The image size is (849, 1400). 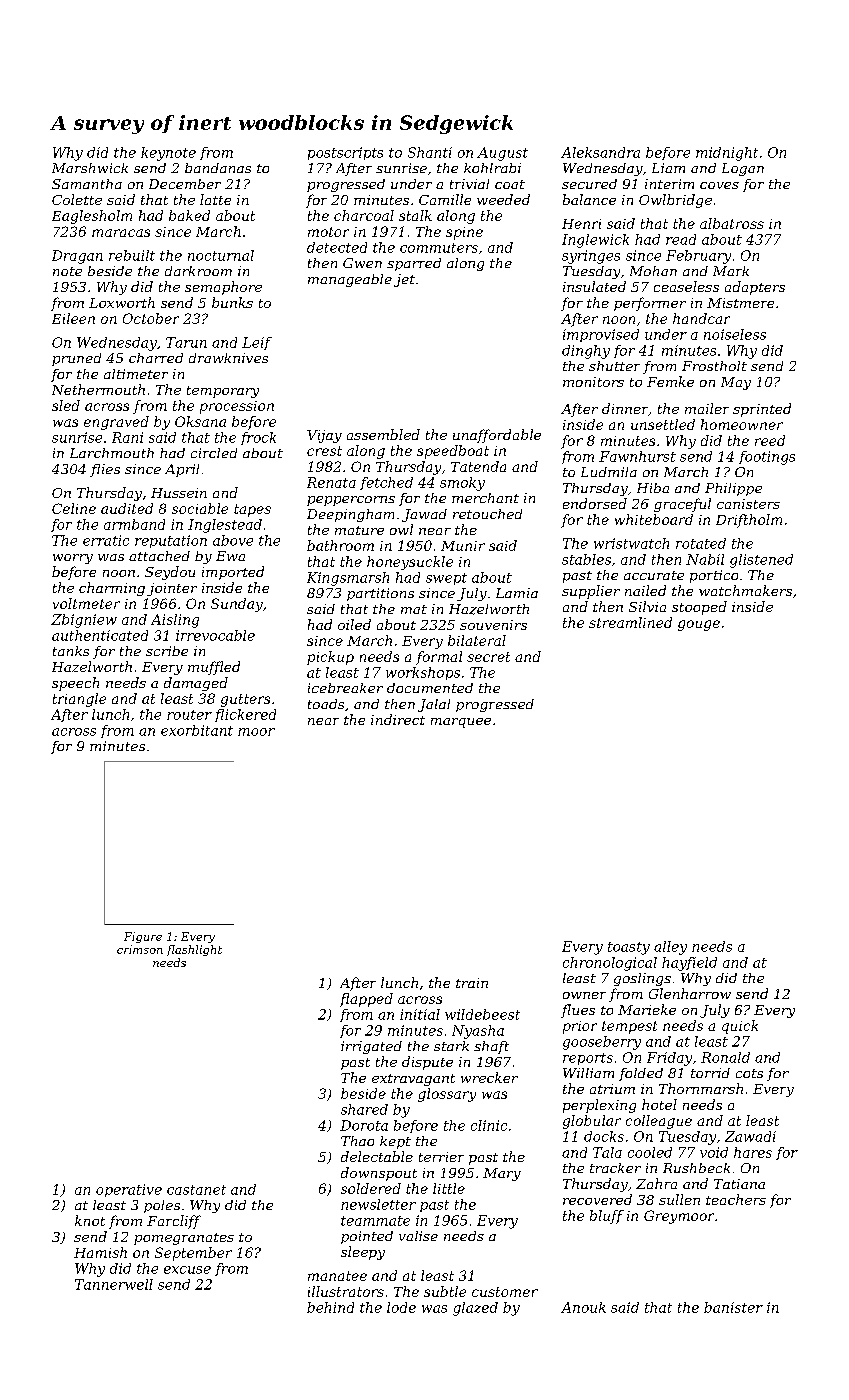 I want to click on hares, so click(x=753, y=1152).
